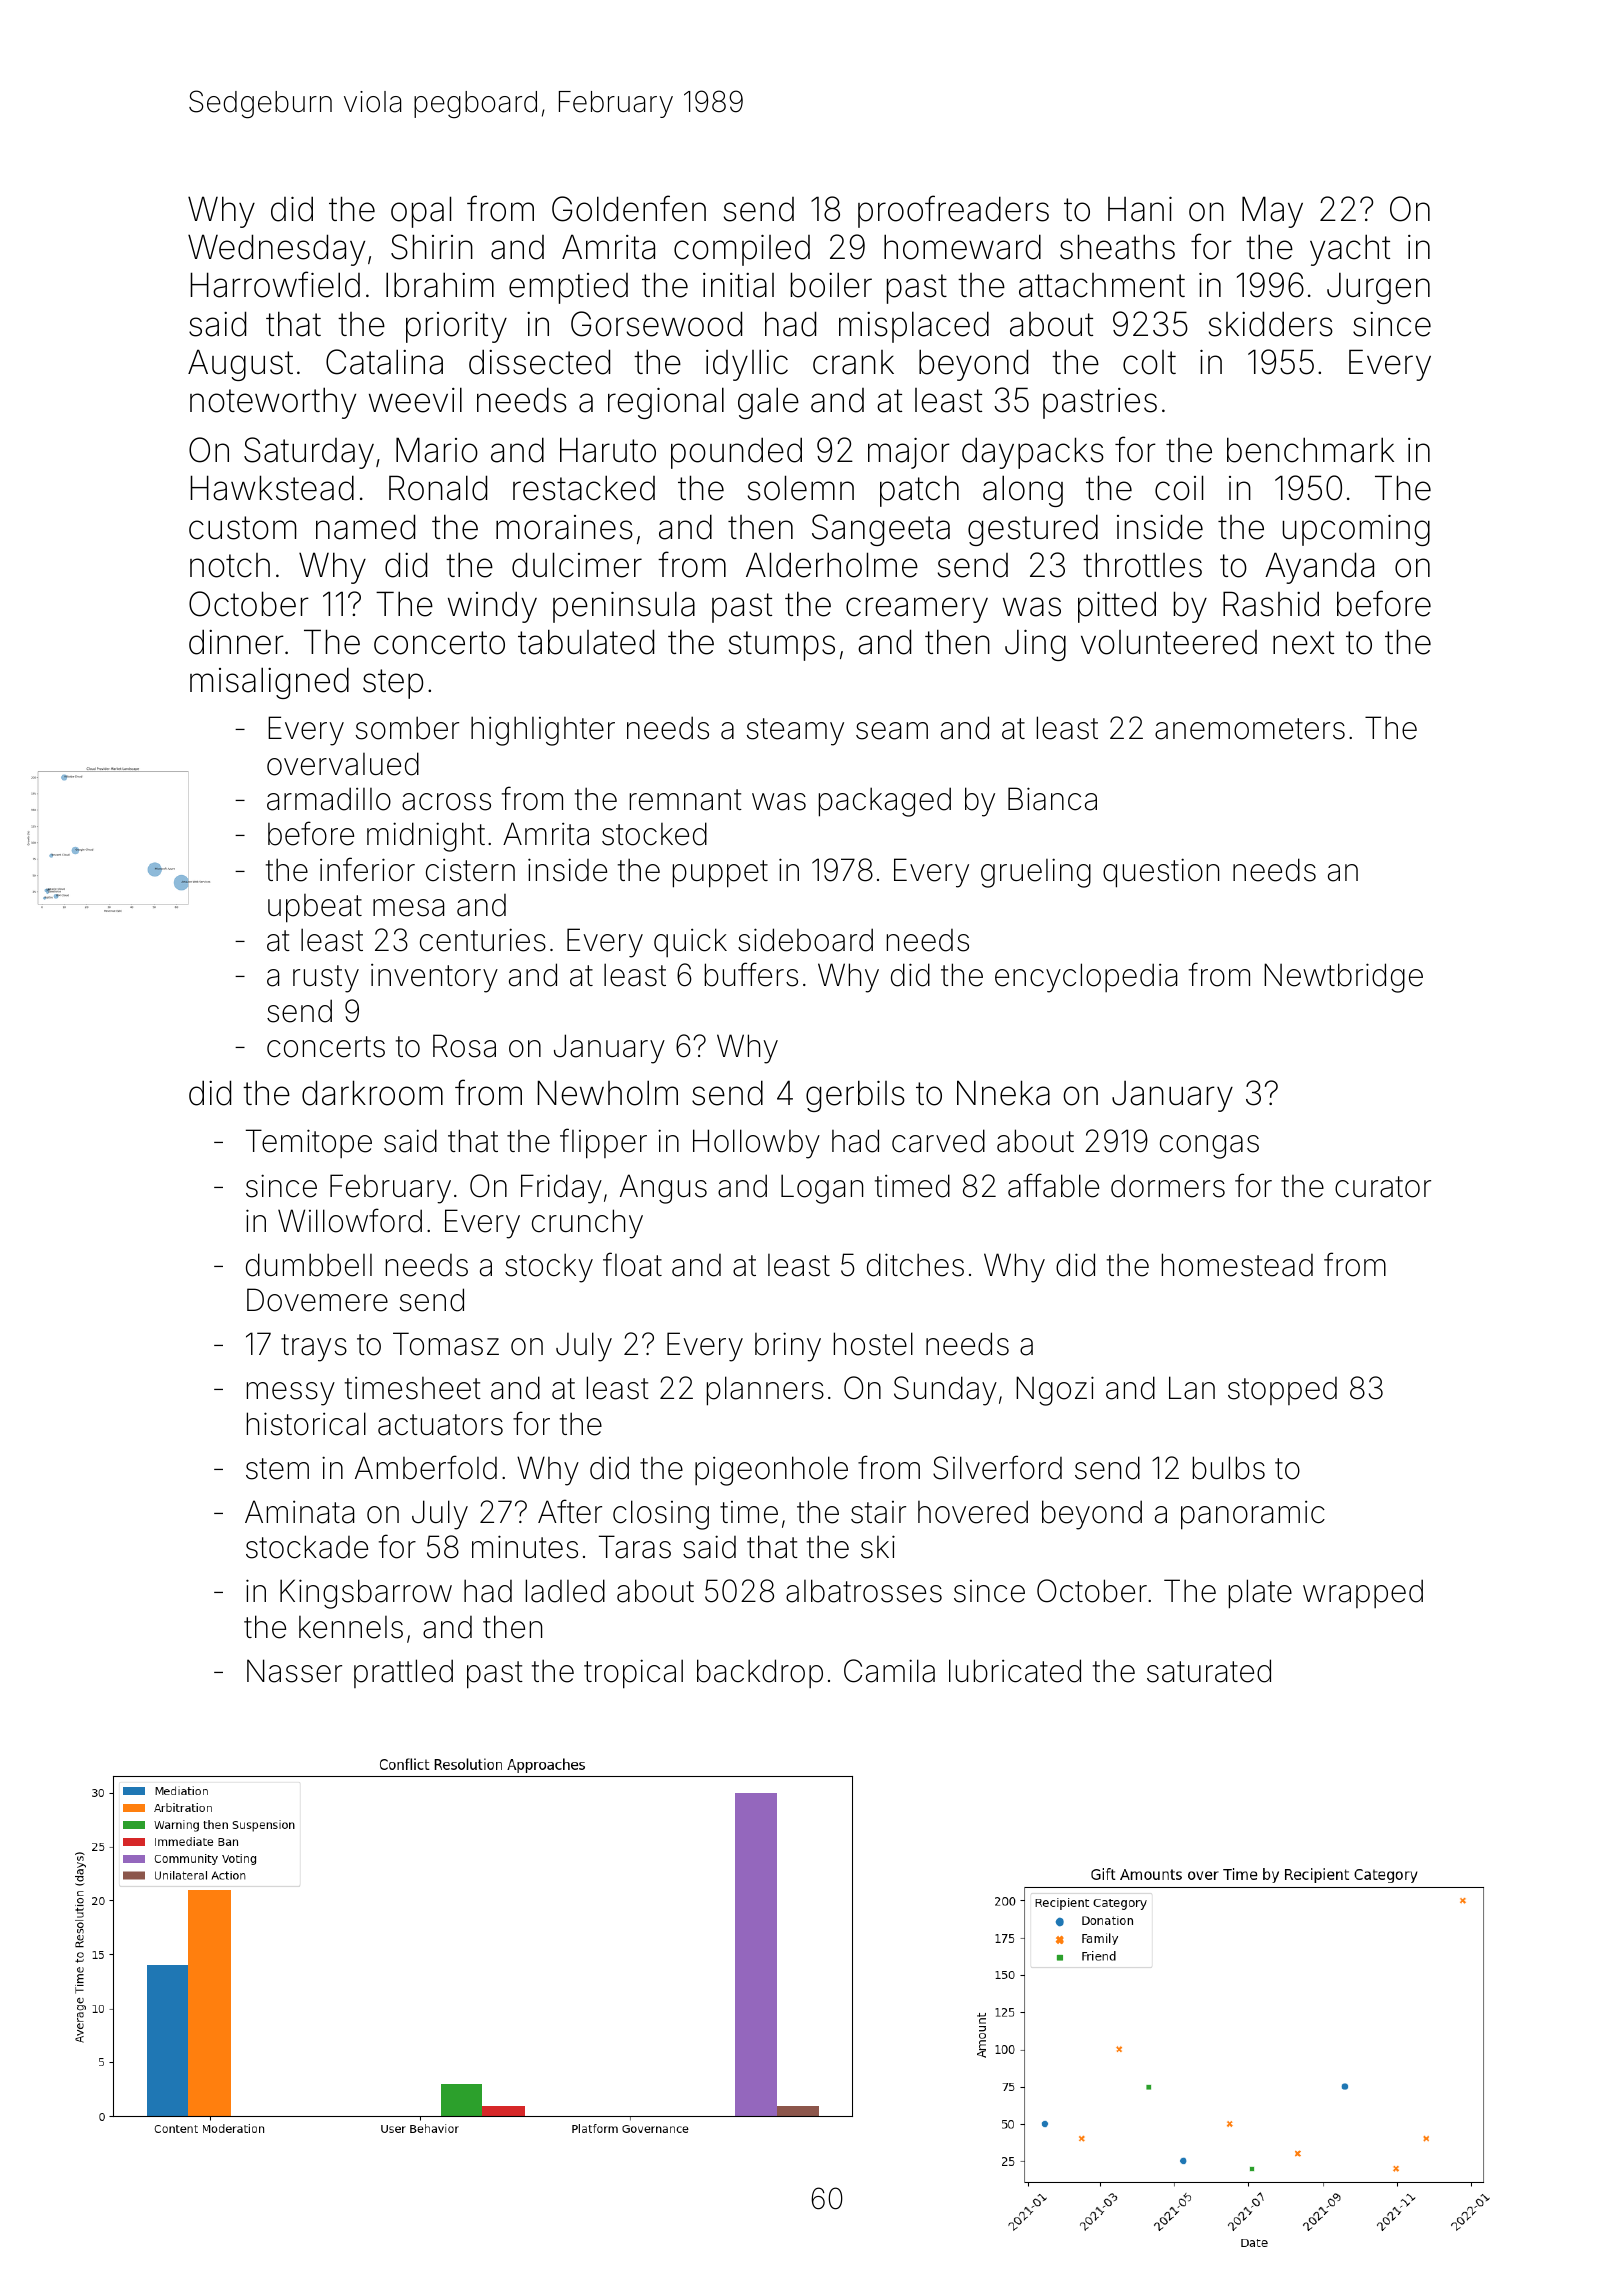  What do you see at coordinates (889, 1671) in the document?
I see `Camila` at bounding box center [889, 1671].
